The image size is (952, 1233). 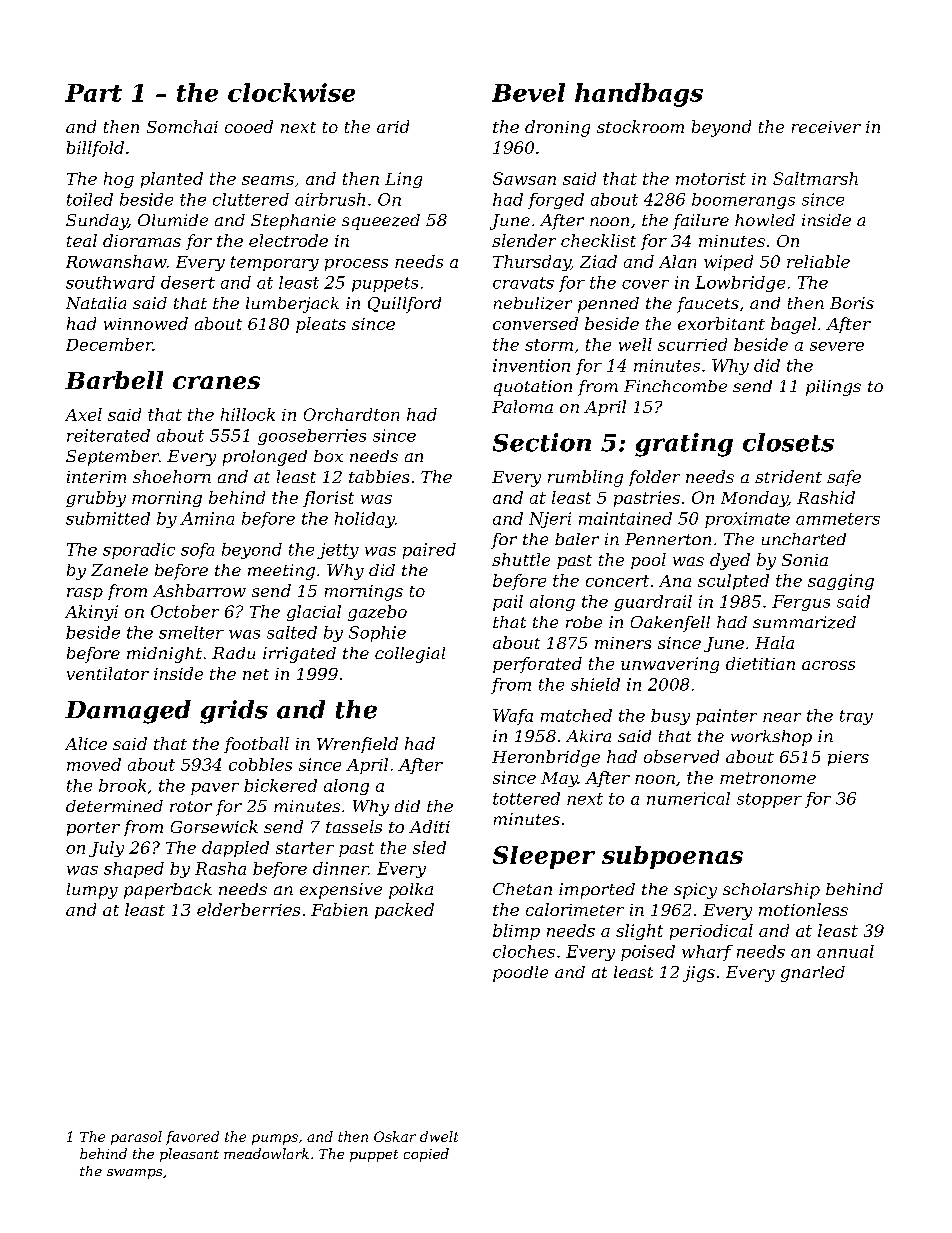 I want to click on forged, so click(x=556, y=201).
